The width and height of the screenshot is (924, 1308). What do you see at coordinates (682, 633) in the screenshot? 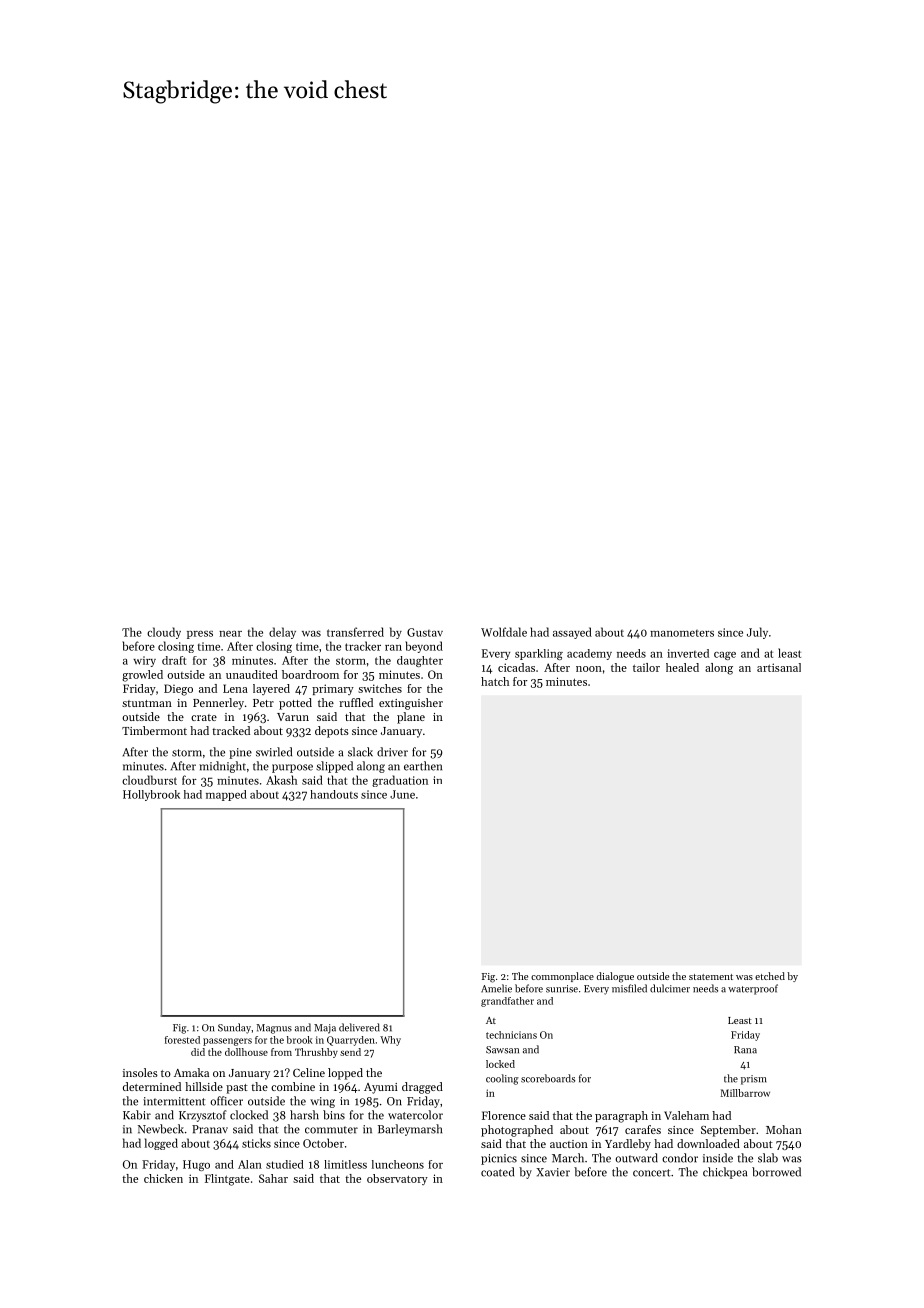
I see `manometers` at bounding box center [682, 633].
